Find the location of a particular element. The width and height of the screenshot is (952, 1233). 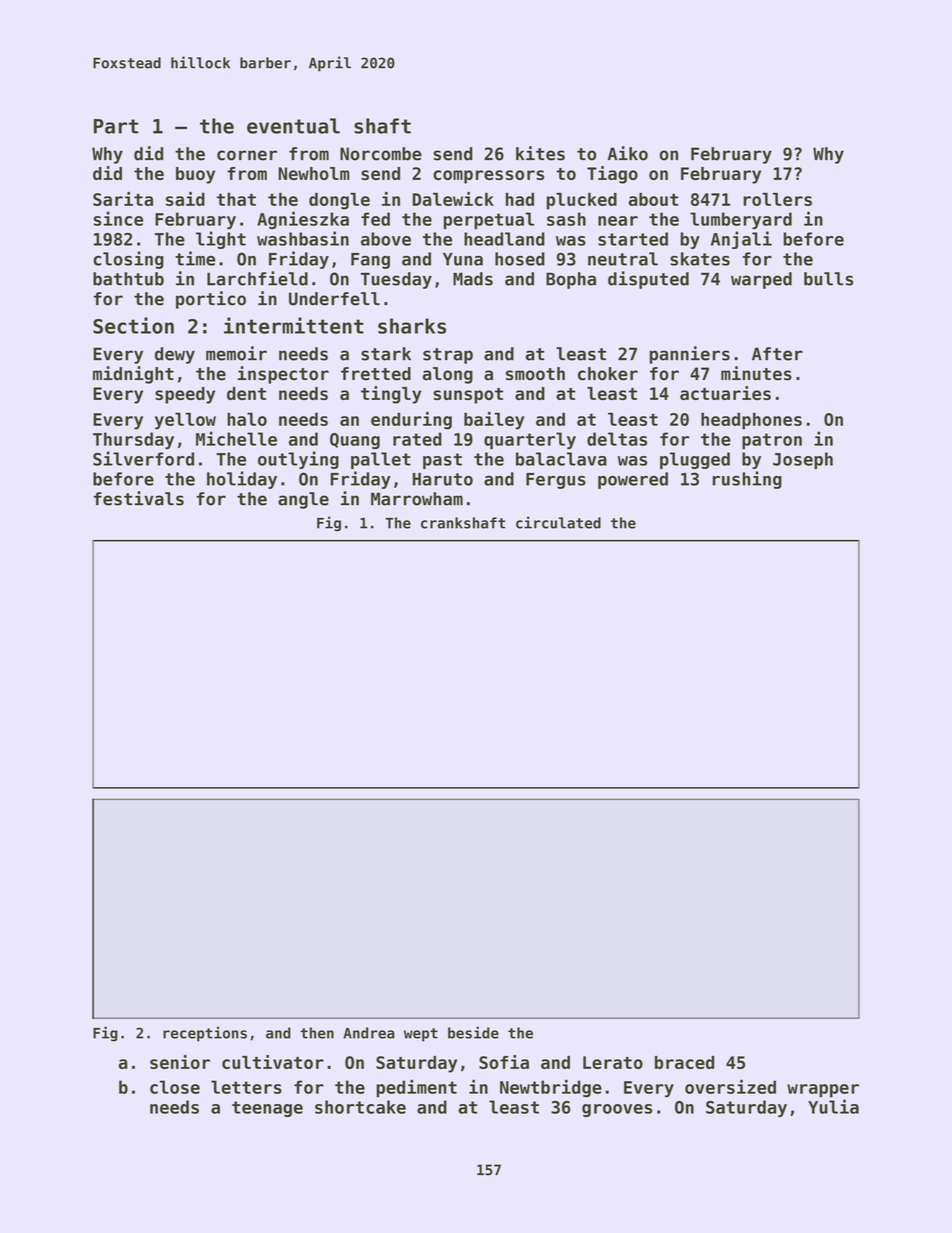

angle is located at coordinates (303, 500).
